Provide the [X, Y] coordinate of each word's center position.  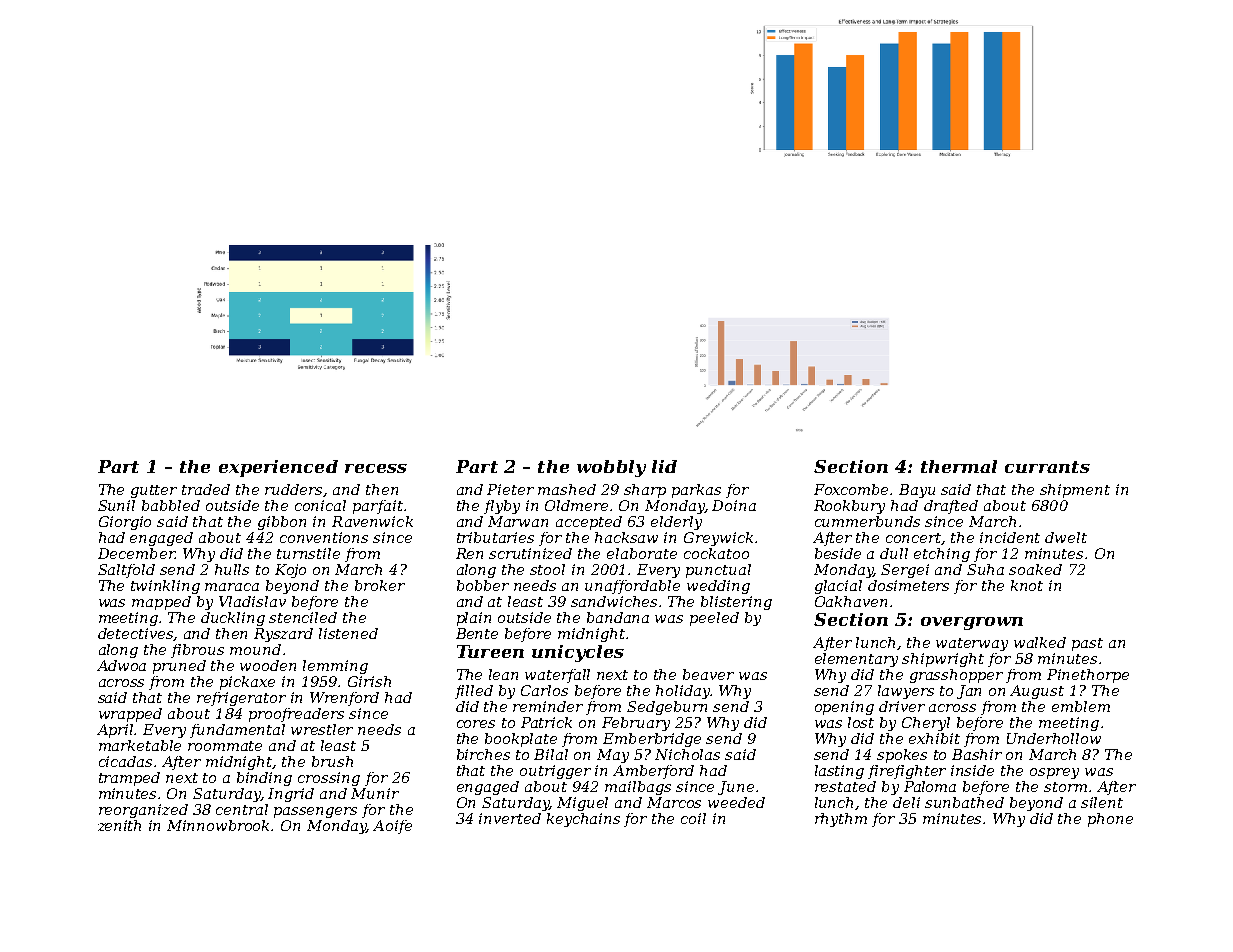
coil [693, 818]
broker [380, 585]
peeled [714, 619]
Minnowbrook [219, 825]
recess [376, 468]
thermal [959, 466]
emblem [1081, 706]
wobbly [611, 468]
